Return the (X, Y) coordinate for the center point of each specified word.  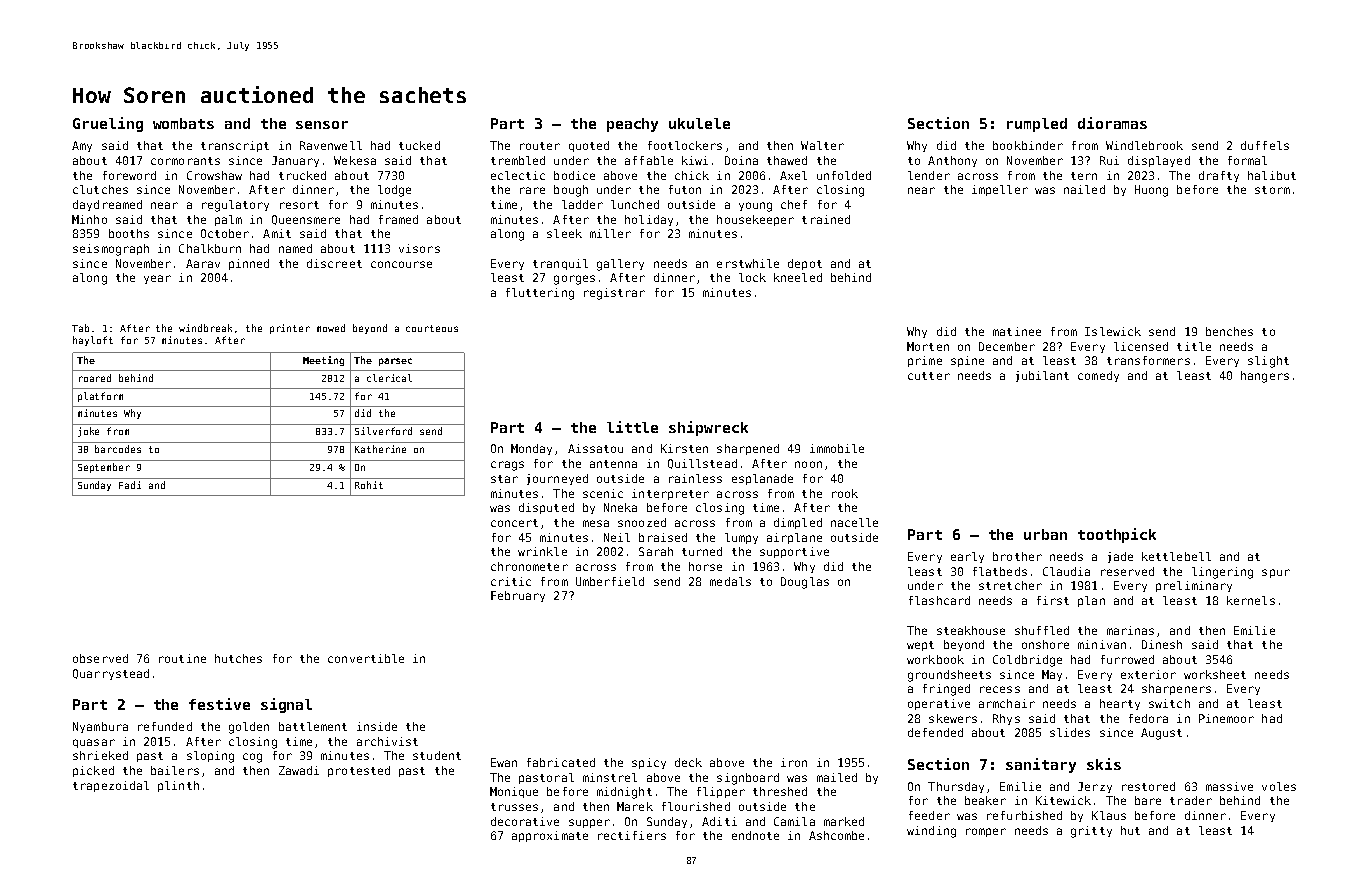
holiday (649, 220)
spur (1276, 573)
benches (1229, 331)
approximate (550, 836)
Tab (80, 328)
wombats (183, 123)
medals (730, 581)
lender (929, 175)
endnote (755, 835)
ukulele (699, 123)
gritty (1091, 832)
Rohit (369, 485)
